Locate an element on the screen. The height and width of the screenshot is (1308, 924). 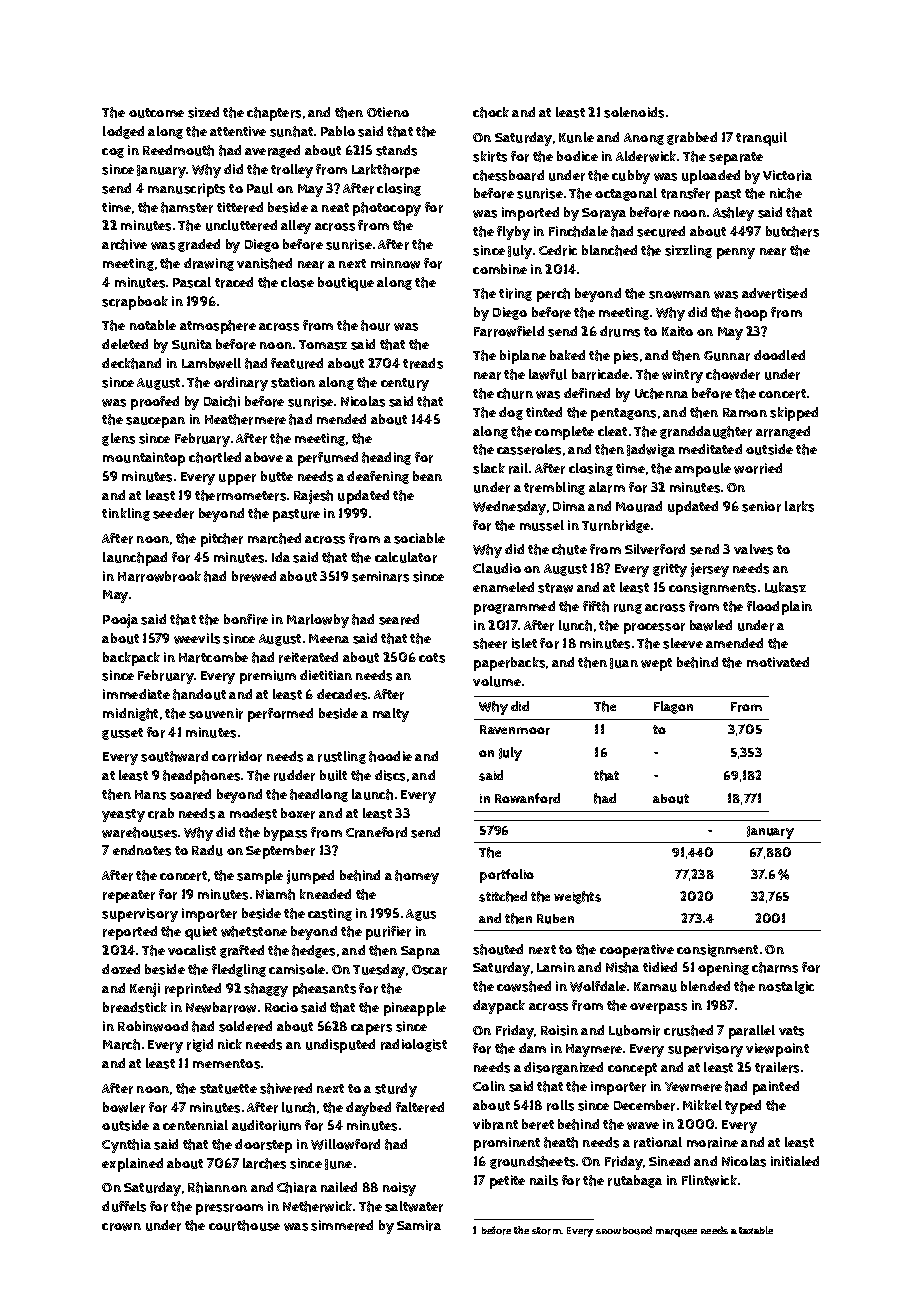
marquee is located at coordinates (676, 1233).
